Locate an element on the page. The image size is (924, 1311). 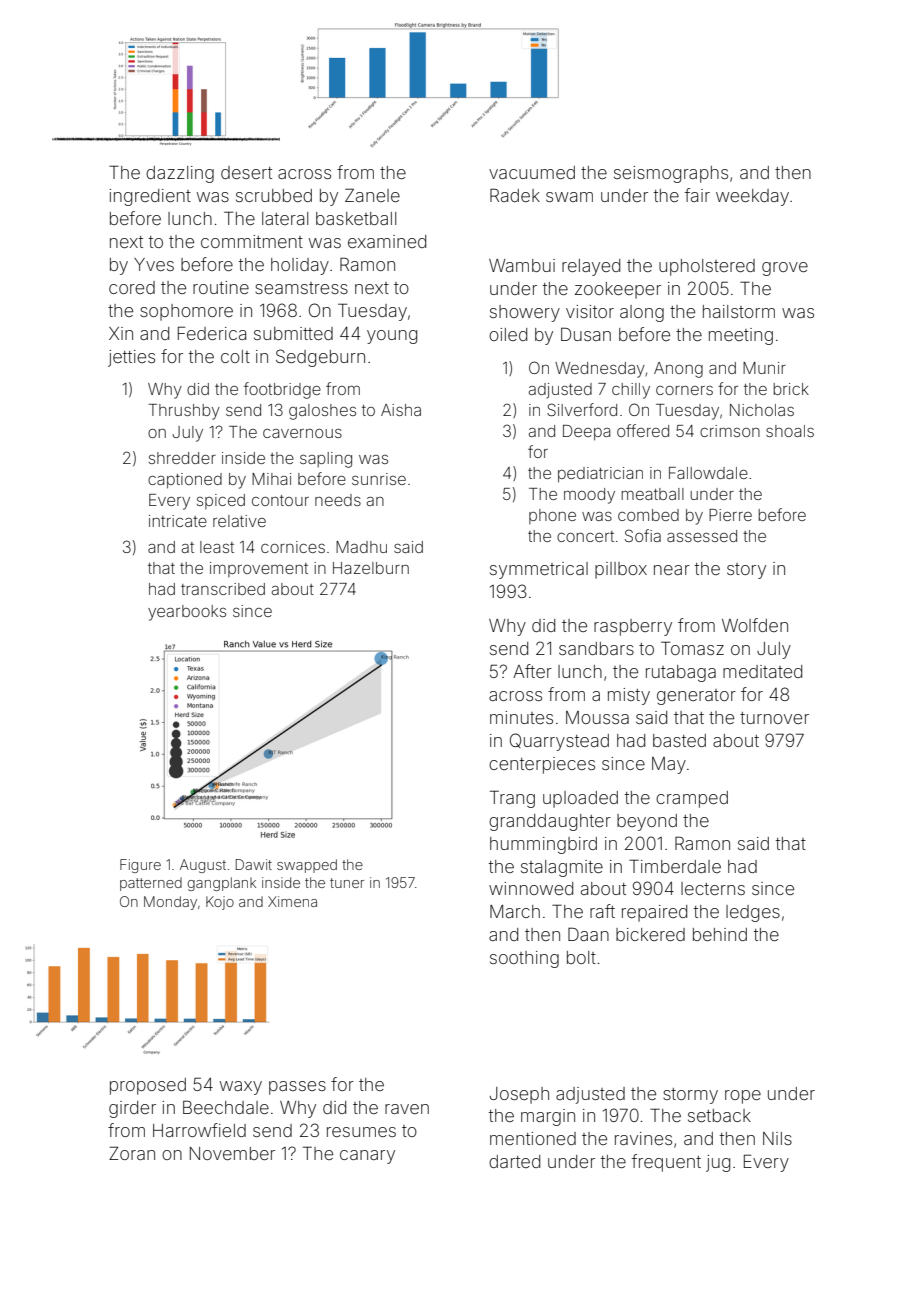
basted is located at coordinates (679, 740).
